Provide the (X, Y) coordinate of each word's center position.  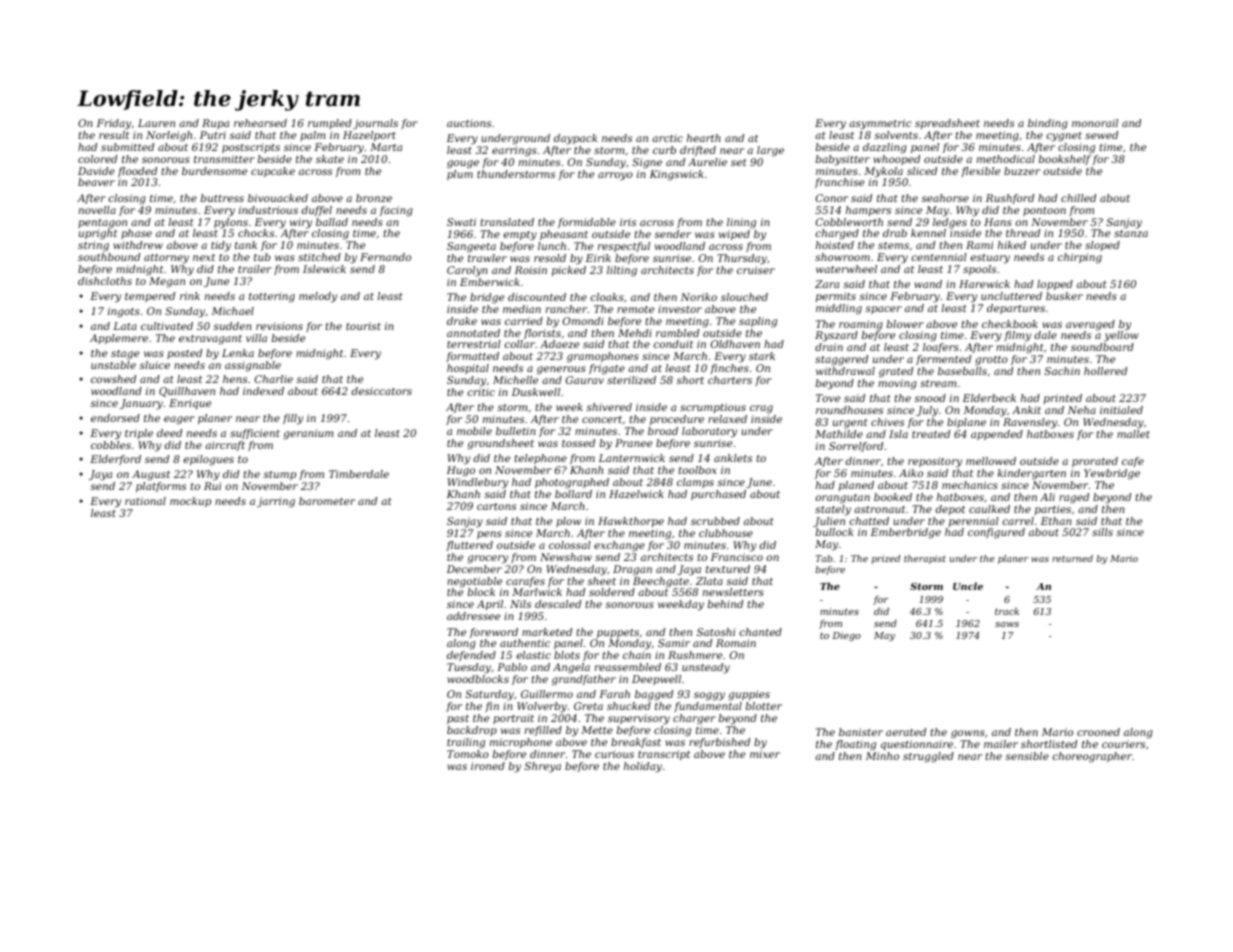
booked (893, 497)
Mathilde (839, 434)
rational (145, 501)
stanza (1131, 233)
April (490, 605)
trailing (466, 743)
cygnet (1064, 137)
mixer (765, 754)
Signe (647, 163)
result (114, 135)
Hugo (461, 471)
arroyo (615, 176)
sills (1102, 532)
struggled (928, 757)
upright (98, 234)
